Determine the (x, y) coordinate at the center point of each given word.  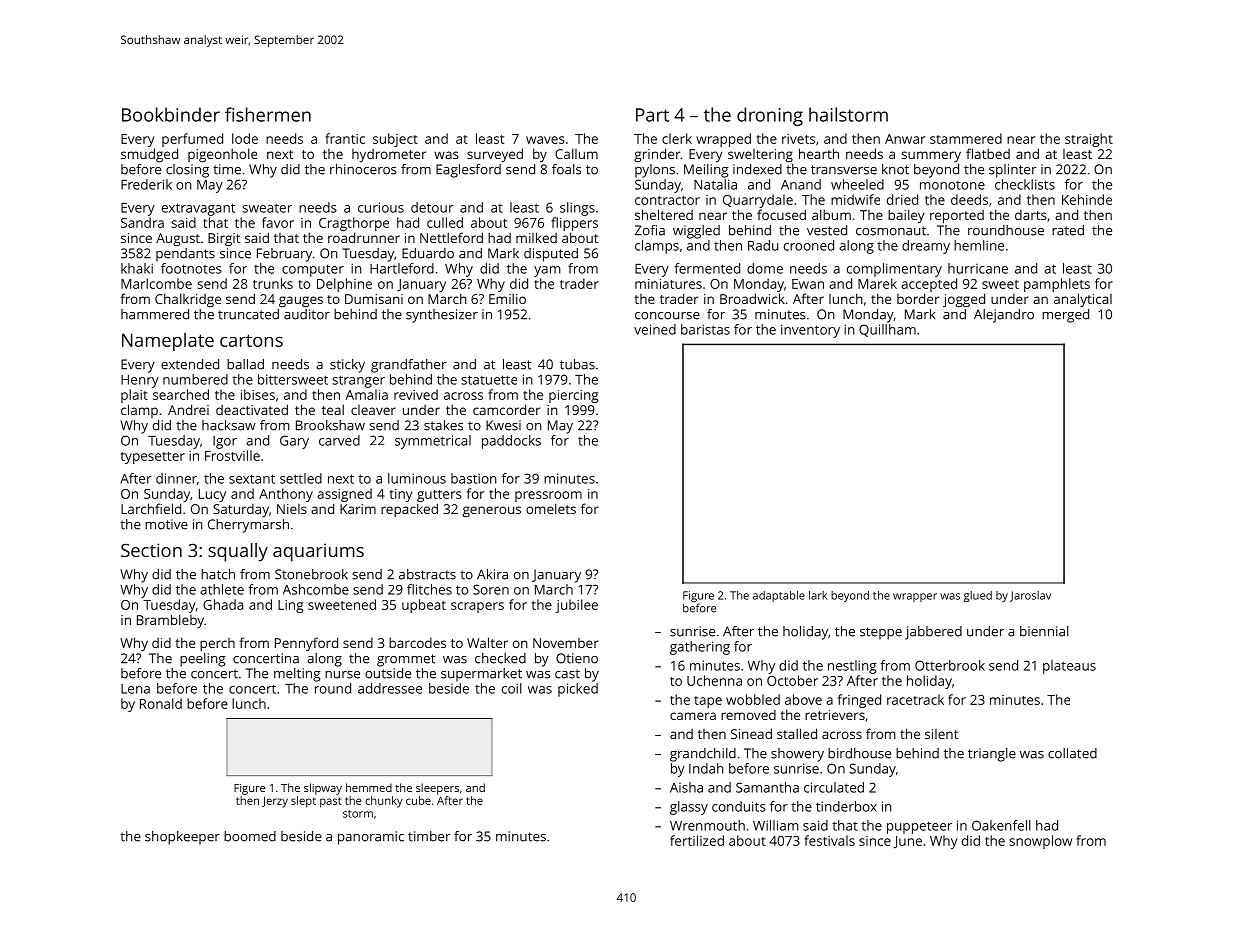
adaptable (779, 596)
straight (1089, 140)
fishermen (268, 114)
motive (166, 524)
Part (652, 115)
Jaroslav (1030, 596)
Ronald (161, 703)
